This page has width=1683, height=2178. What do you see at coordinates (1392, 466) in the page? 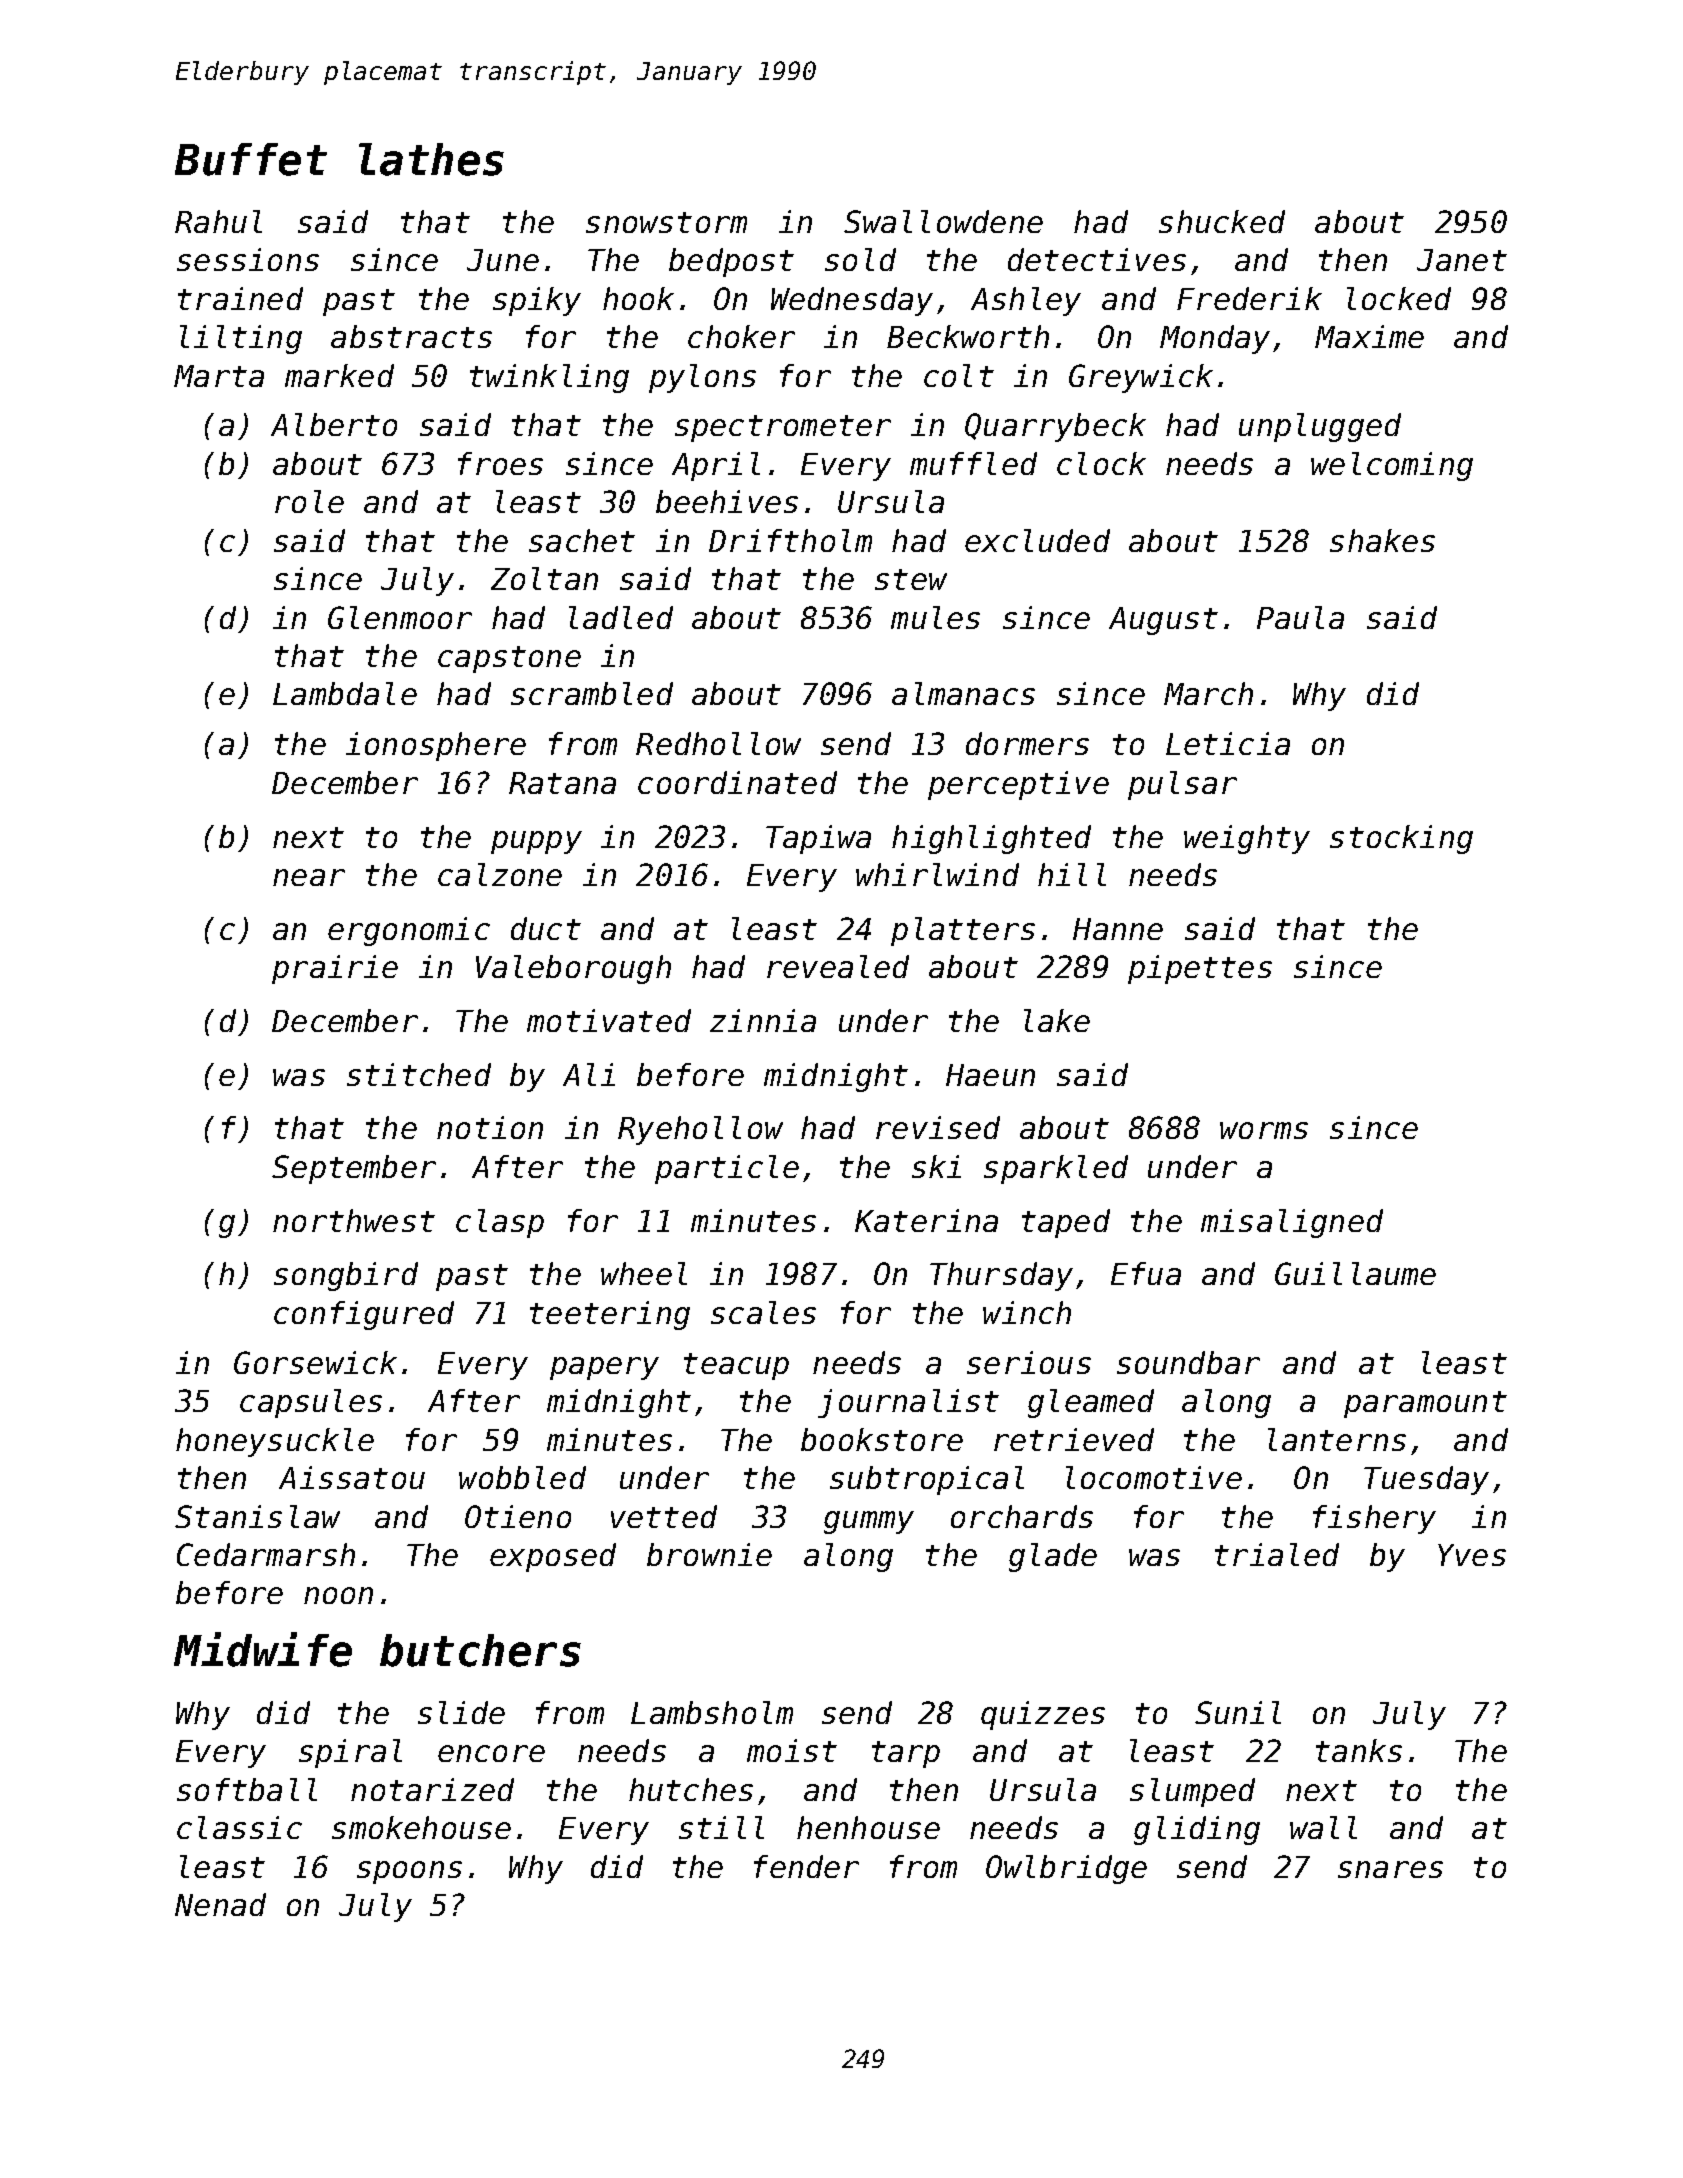
I see `welcoming` at bounding box center [1392, 466].
